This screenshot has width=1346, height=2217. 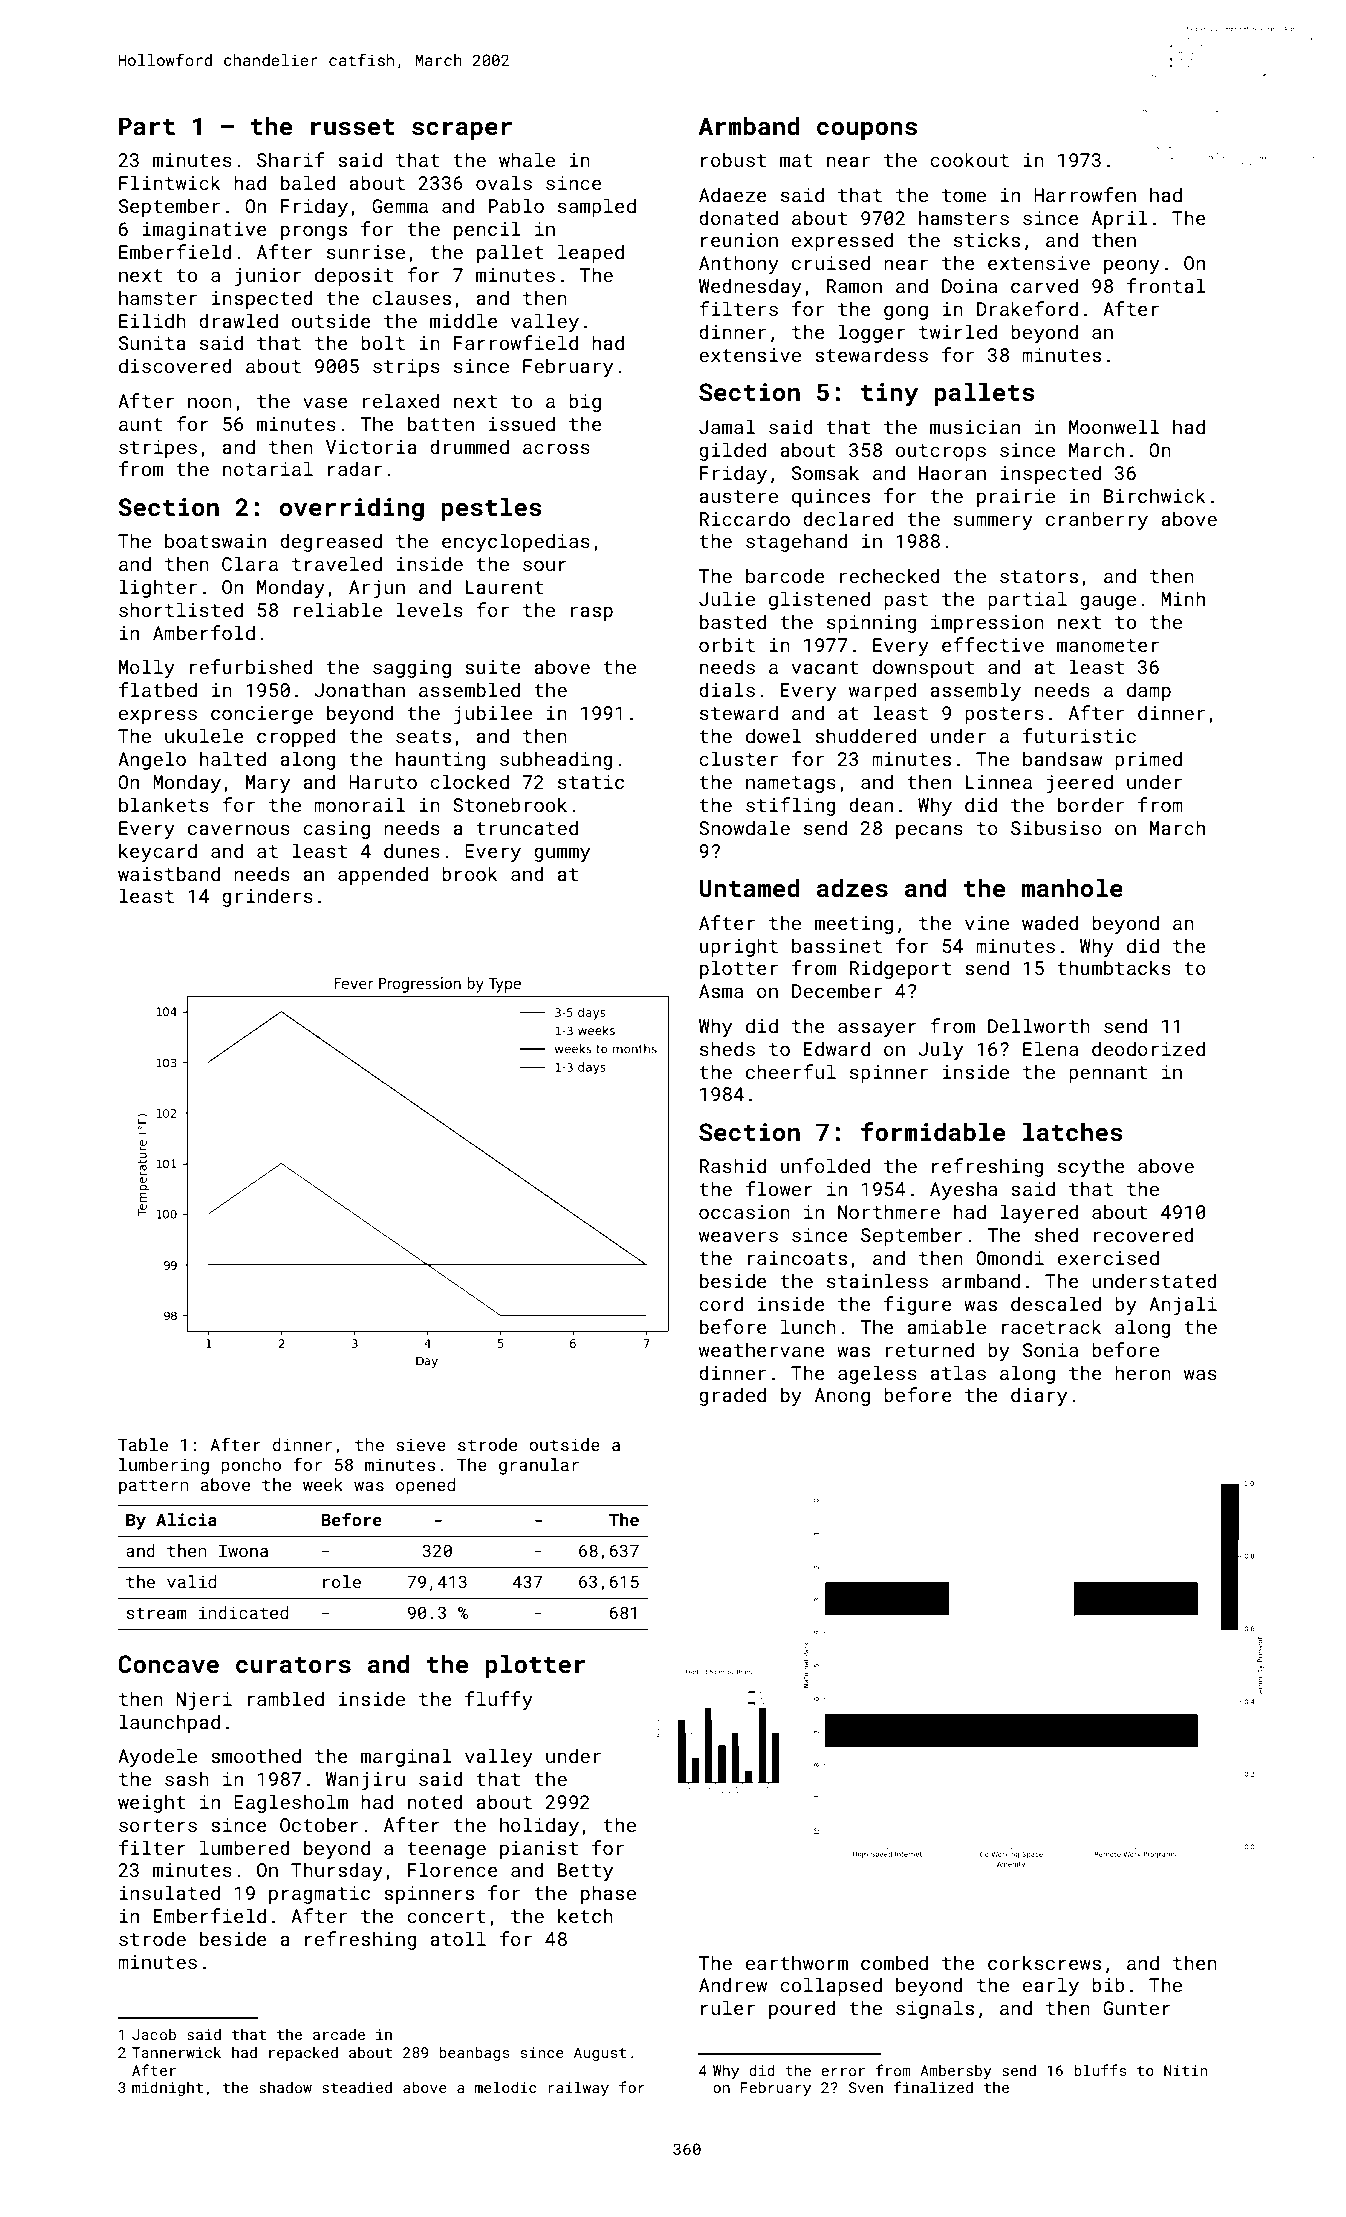 I want to click on Drakeford, so click(x=1027, y=308).
